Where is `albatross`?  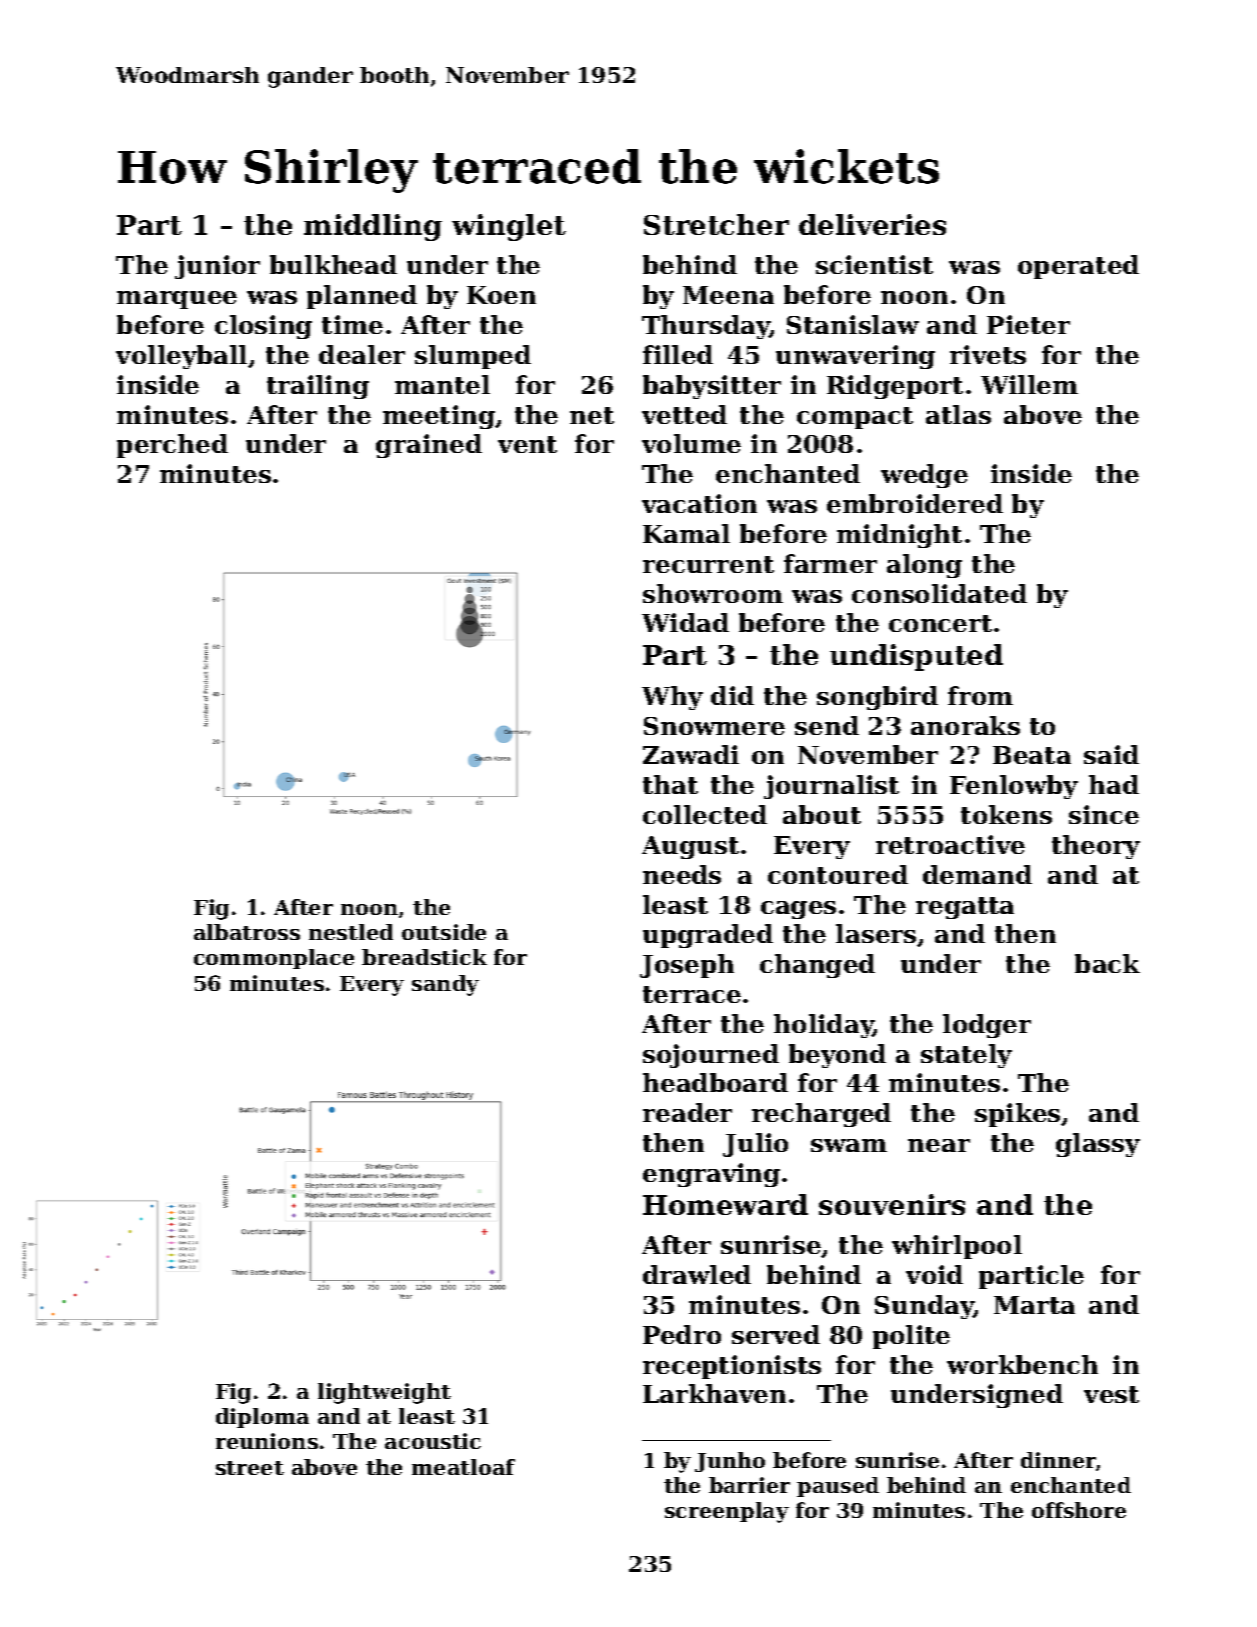
albatross is located at coordinates (247, 932).
